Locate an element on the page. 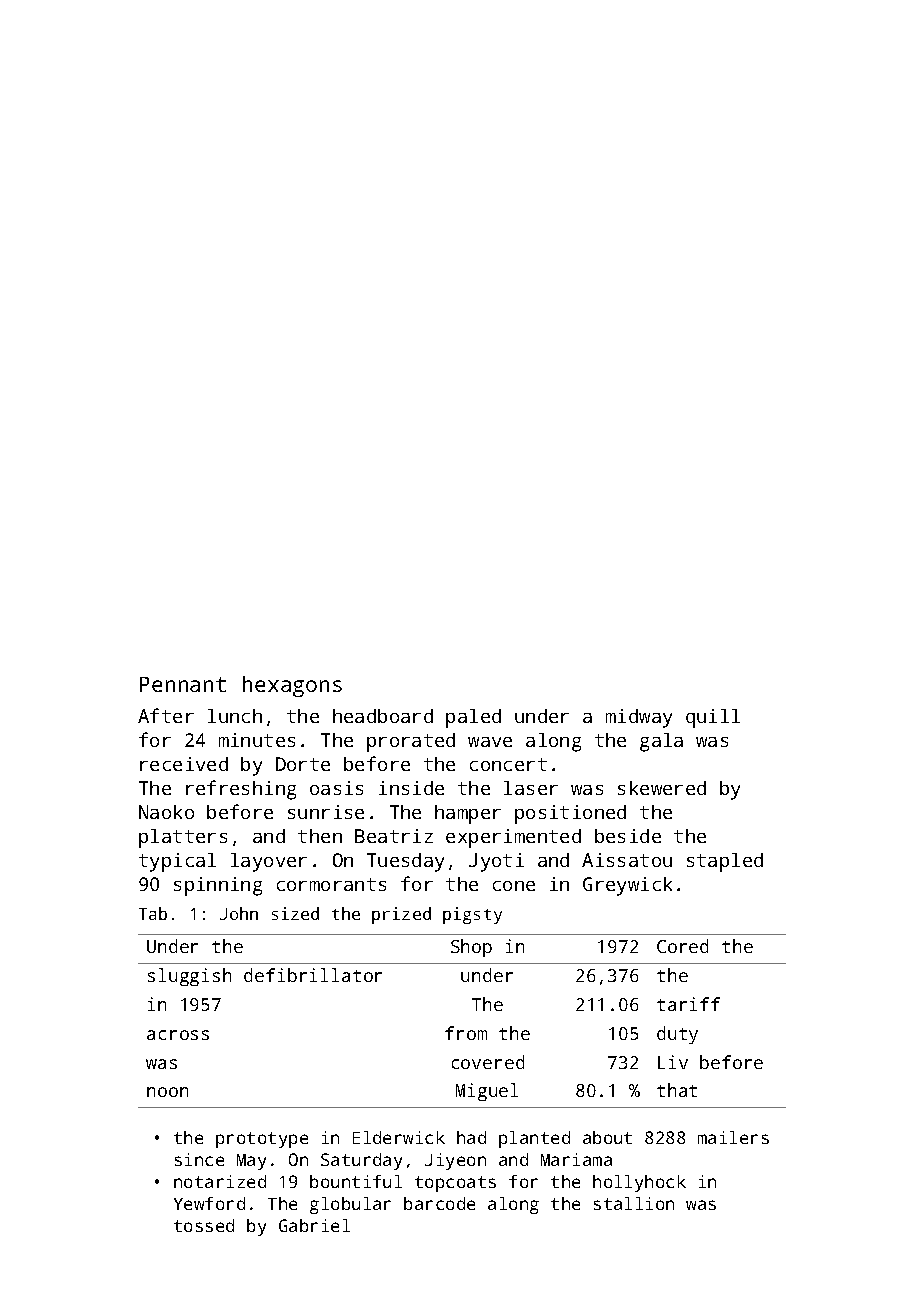 The width and height of the document is (924, 1314). wave is located at coordinates (490, 742).
